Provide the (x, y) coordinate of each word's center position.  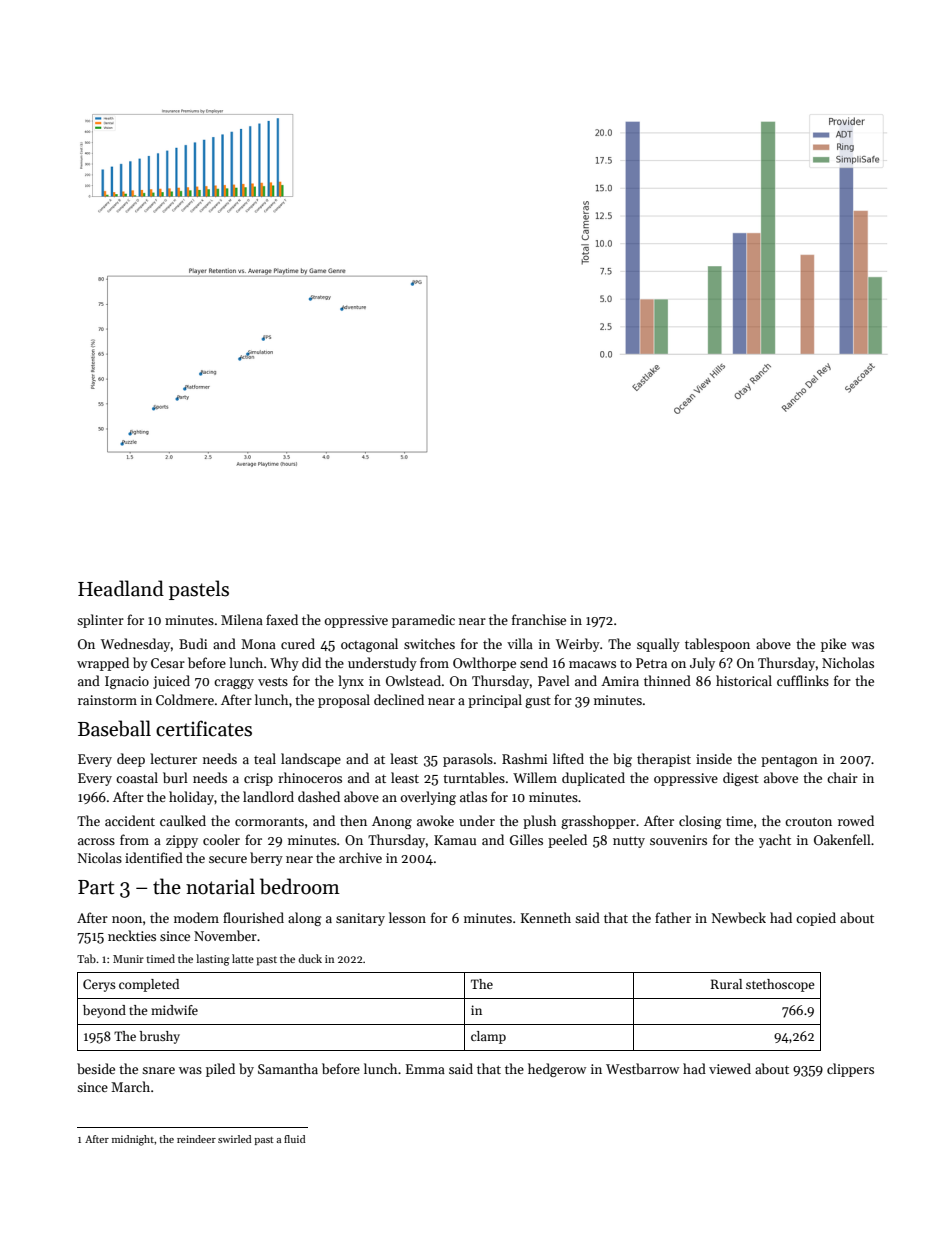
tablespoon (717, 645)
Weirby (578, 645)
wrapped (103, 664)
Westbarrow (642, 1068)
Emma (425, 1069)
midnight (133, 1140)
